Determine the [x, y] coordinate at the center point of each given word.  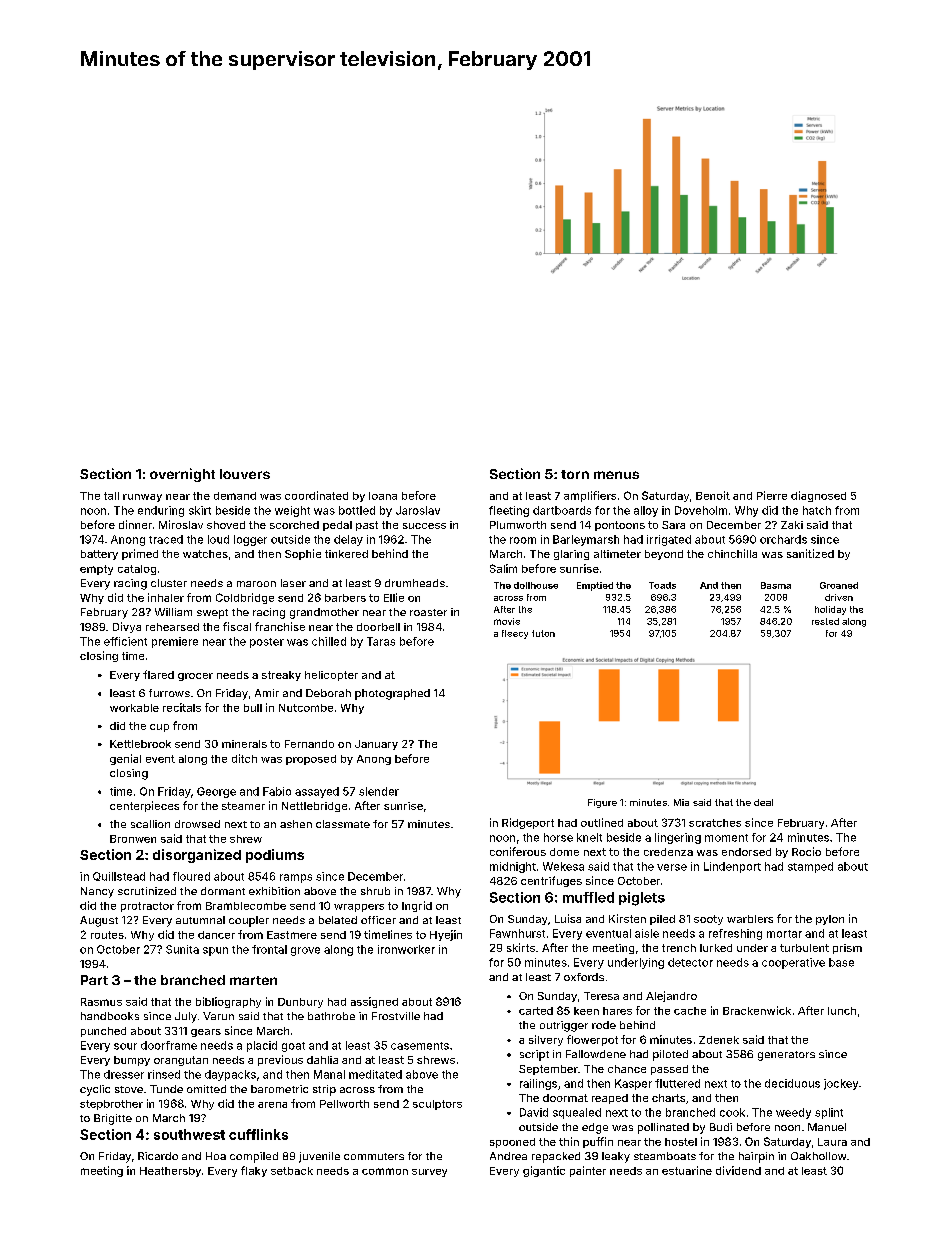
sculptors [437, 1105]
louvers [245, 474]
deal [763, 802]
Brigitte [113, 1119]
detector [690, 962]
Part [94, 980]
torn [575, 474]
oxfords [584, 977]
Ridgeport [528, 823]
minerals [244, 744]
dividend [738, 1170]
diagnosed [818, 496]
